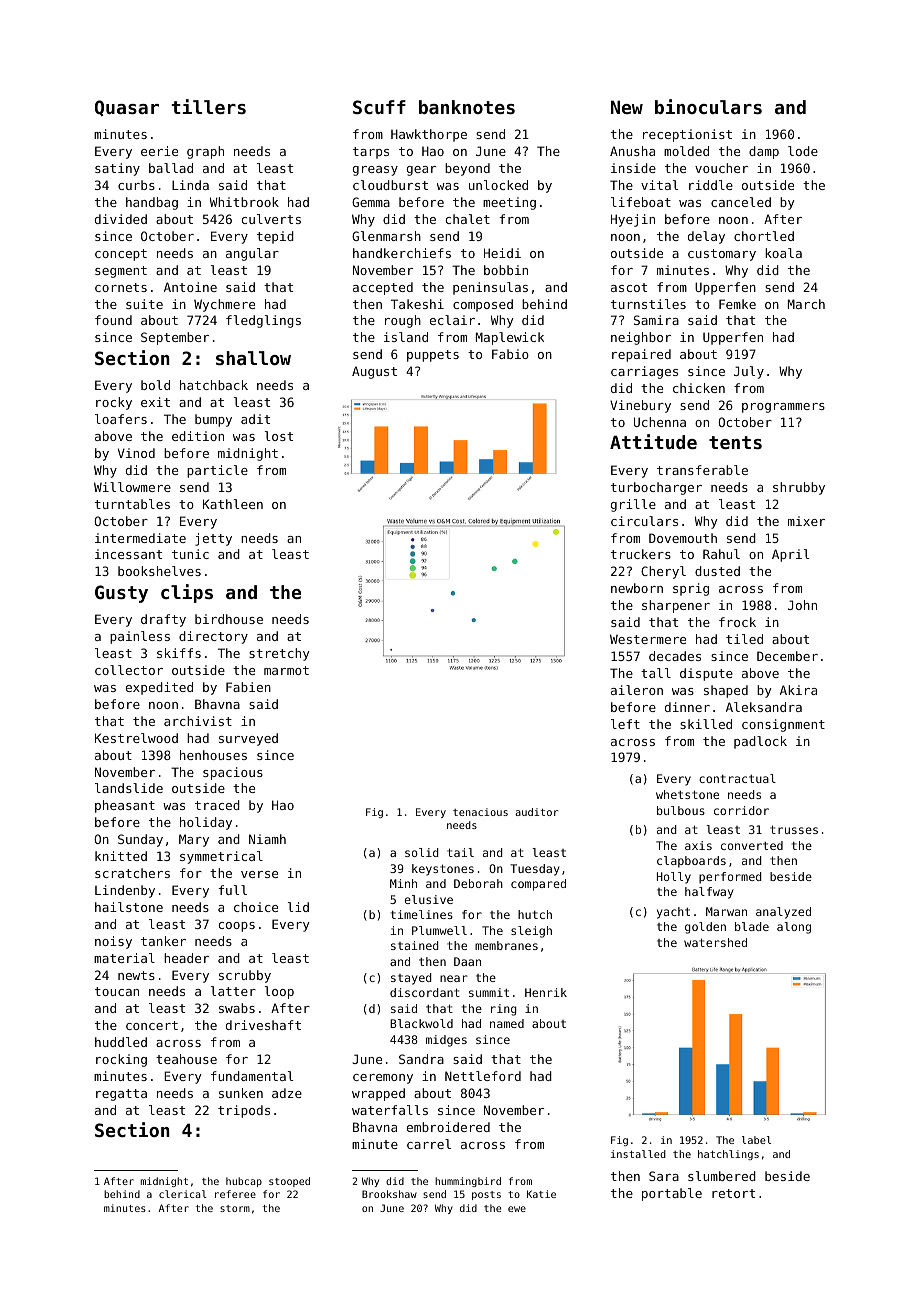  I want to click on banknotes, so click(467, 107).
